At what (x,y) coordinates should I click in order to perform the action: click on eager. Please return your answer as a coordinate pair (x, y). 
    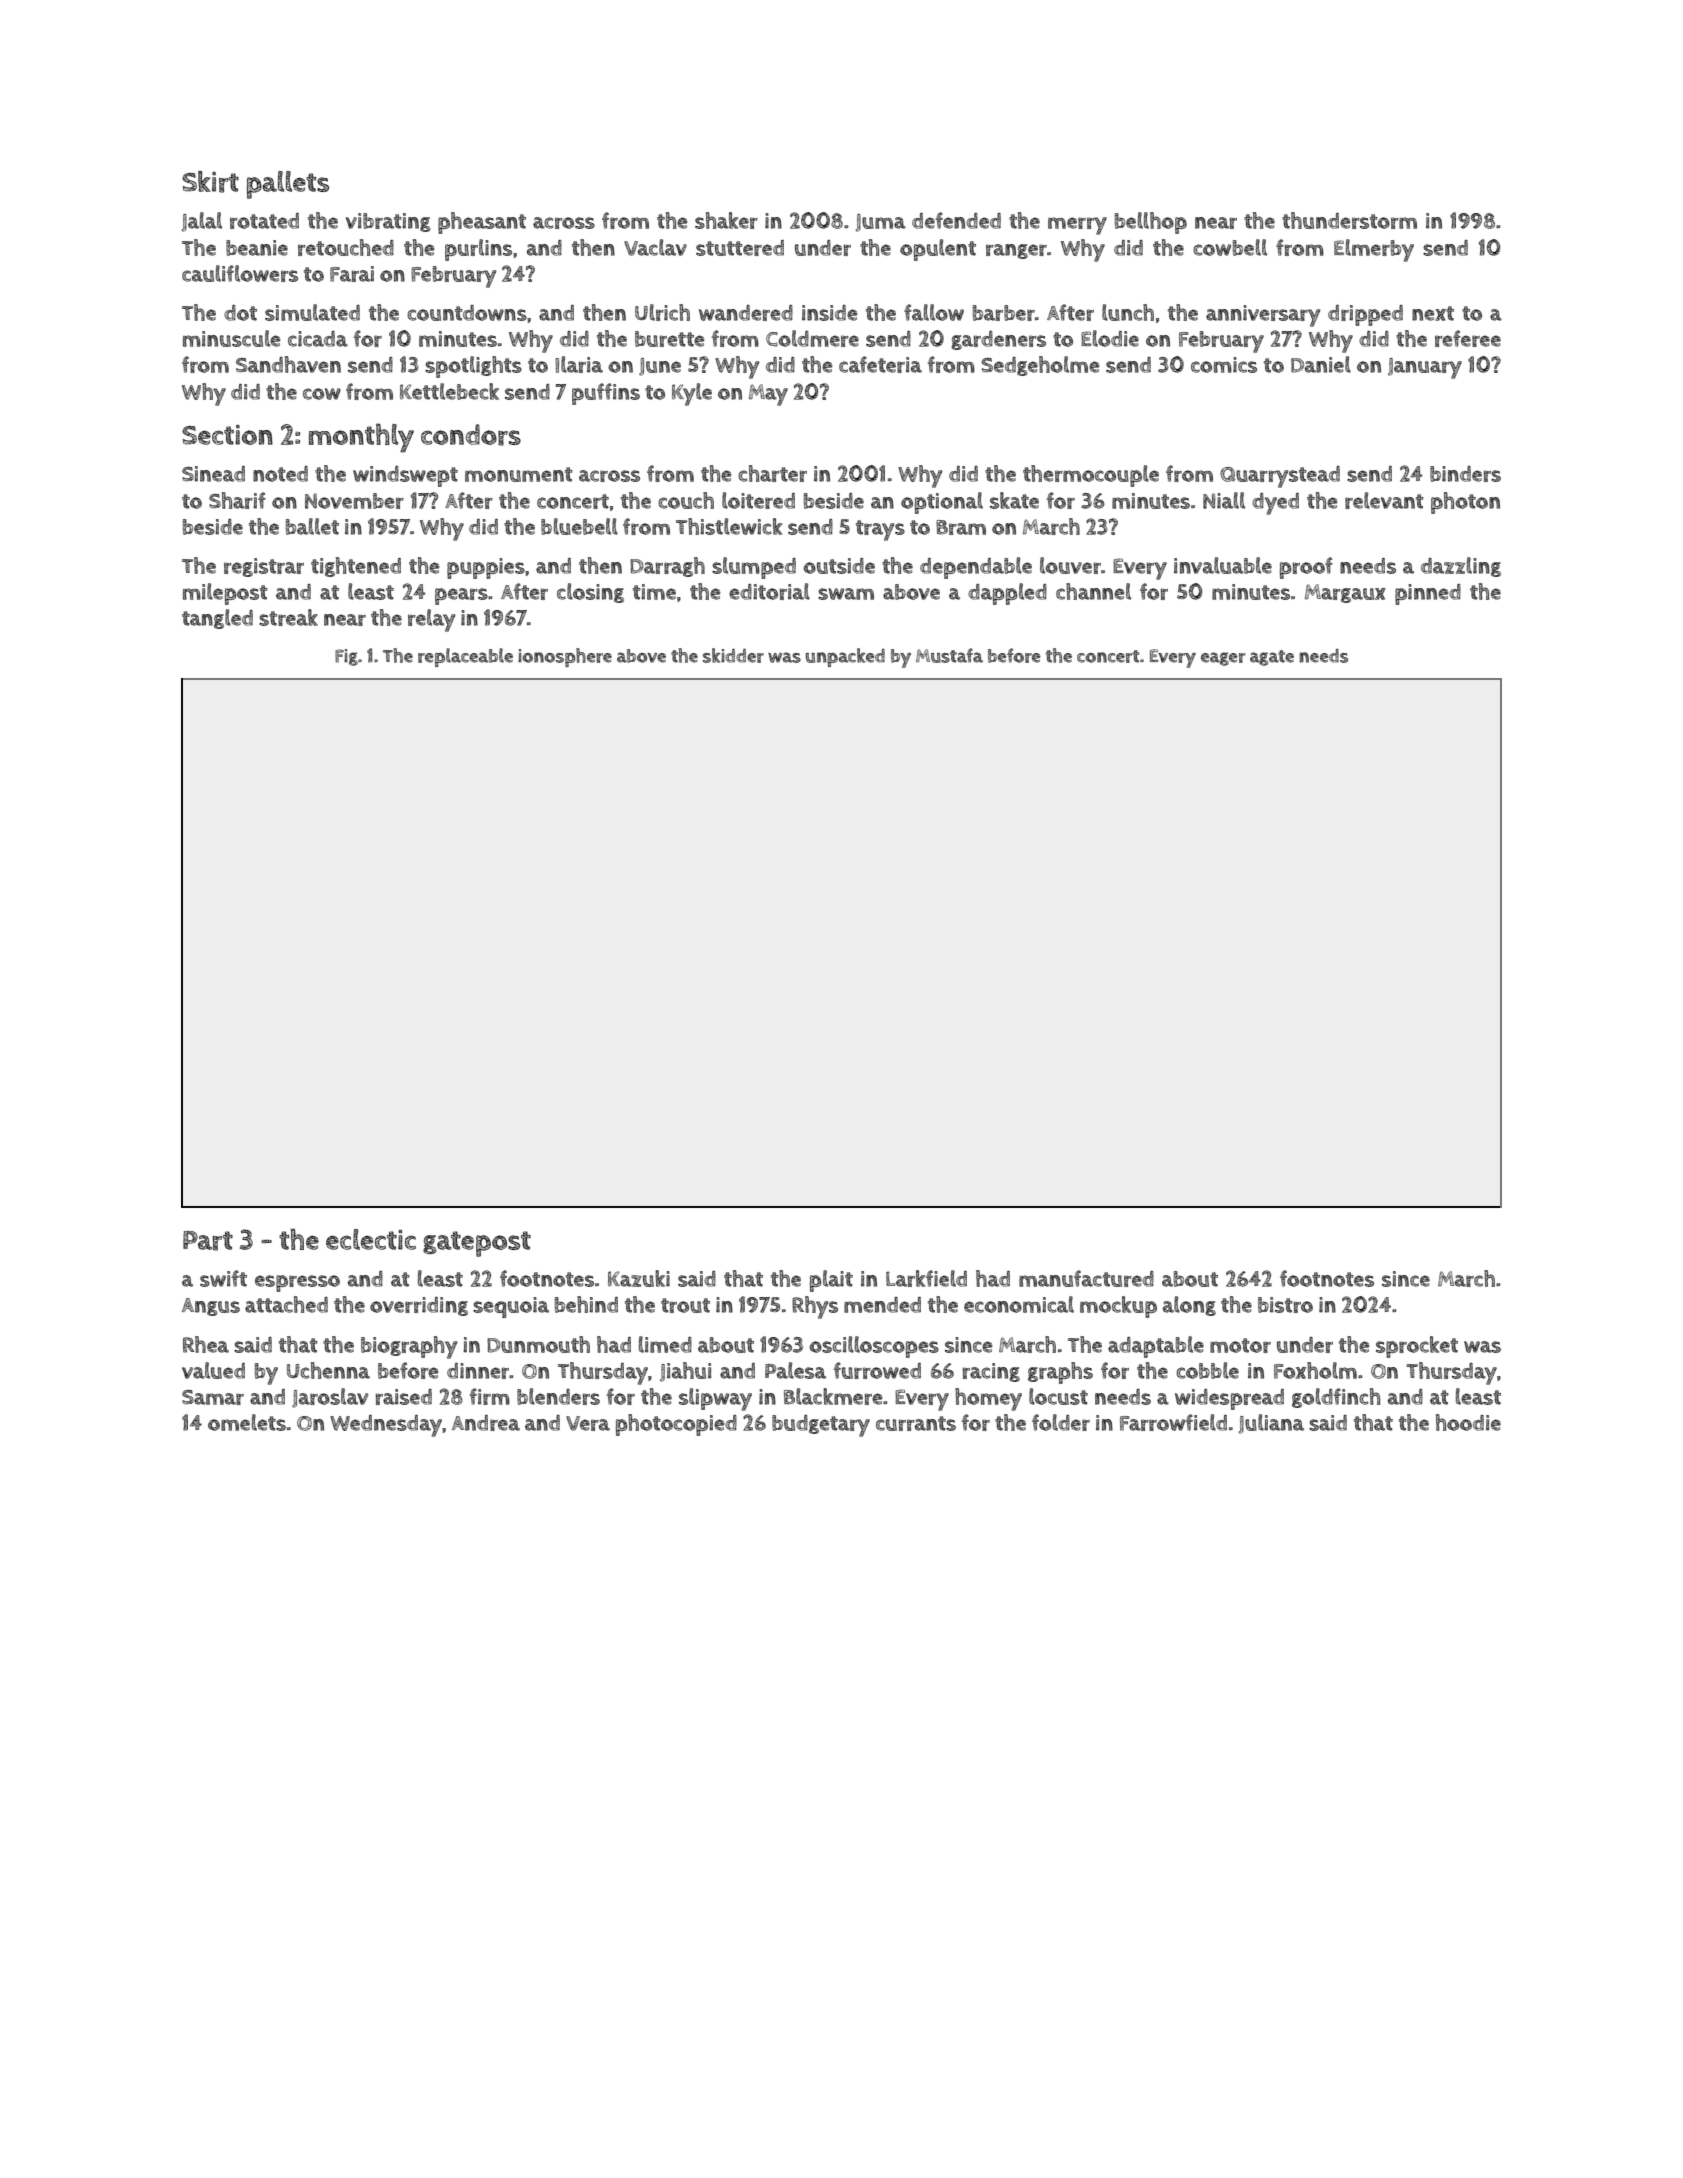
    Looking at the image, I should click on (1223, 659).
